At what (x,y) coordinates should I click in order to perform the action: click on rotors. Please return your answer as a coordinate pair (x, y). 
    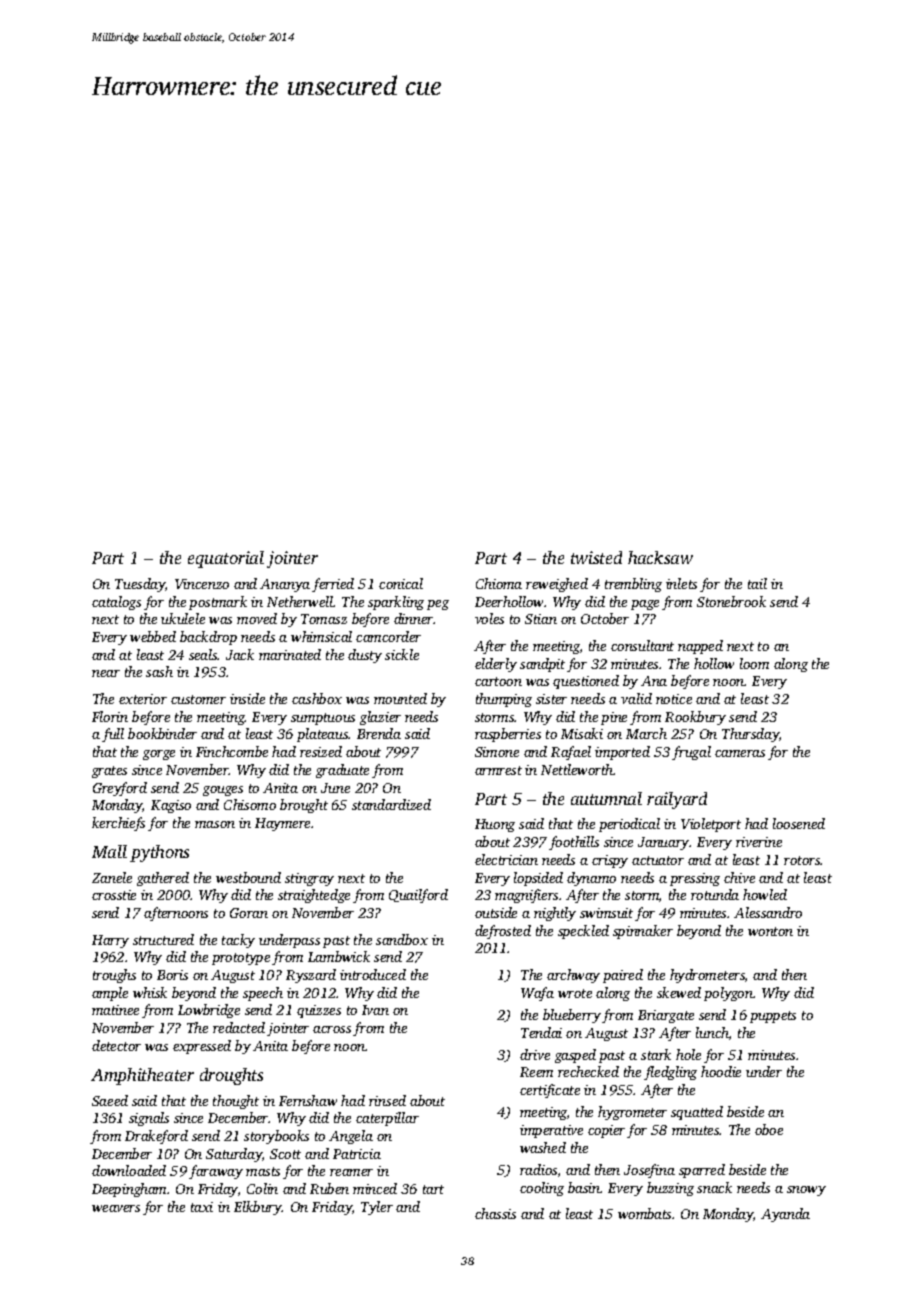
    Looking at the image, I should click on (802, 860).
